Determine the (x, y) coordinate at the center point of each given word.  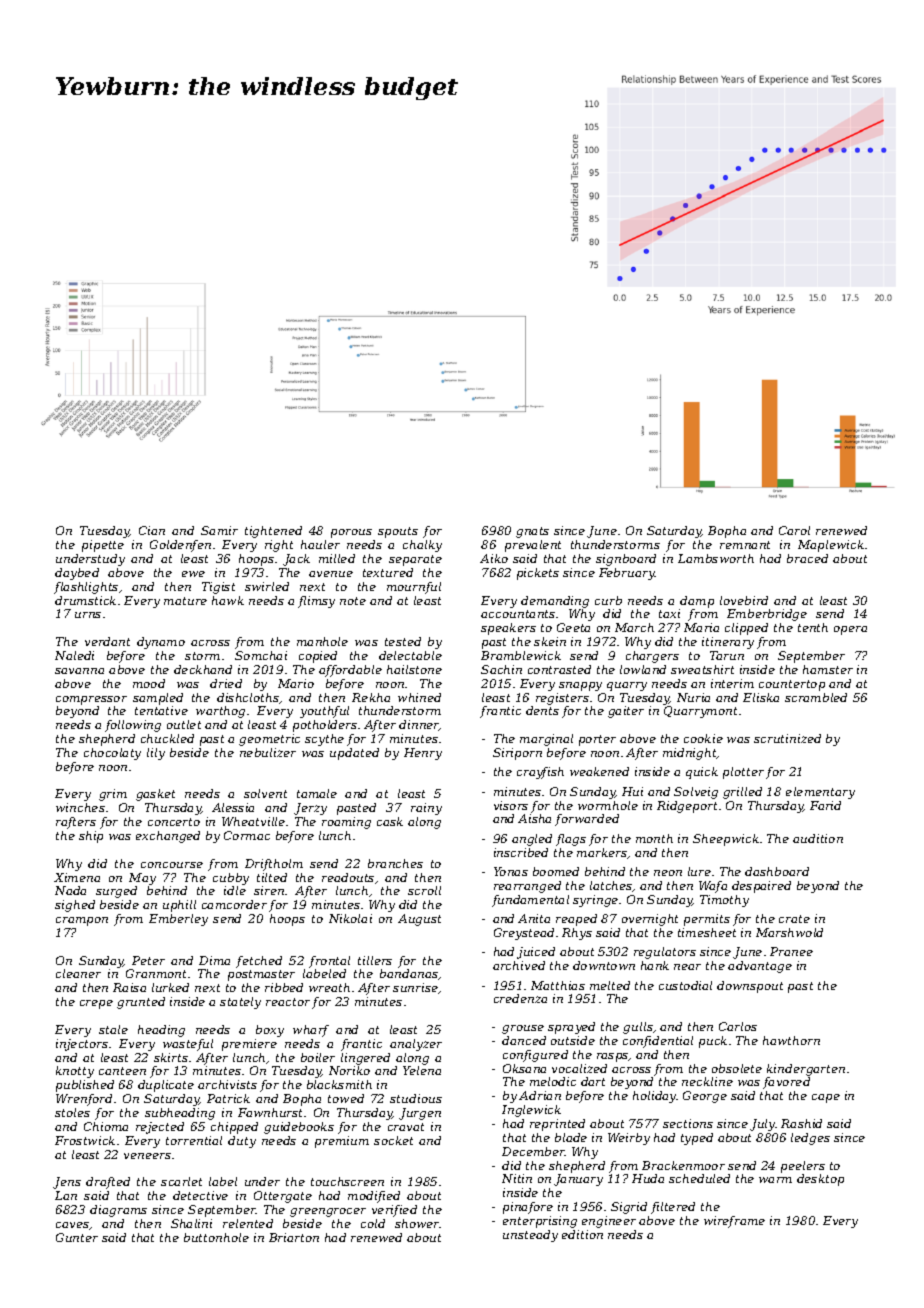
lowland (643, 669)
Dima (214, 960)
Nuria (693, 697)
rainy (426, 809)
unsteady (530, 1236)
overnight (650, 920)
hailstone (414, 669)
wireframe (734, 1222)
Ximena (77, 877)
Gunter (77, 1237)
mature (185, 601)
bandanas (409, 973)
